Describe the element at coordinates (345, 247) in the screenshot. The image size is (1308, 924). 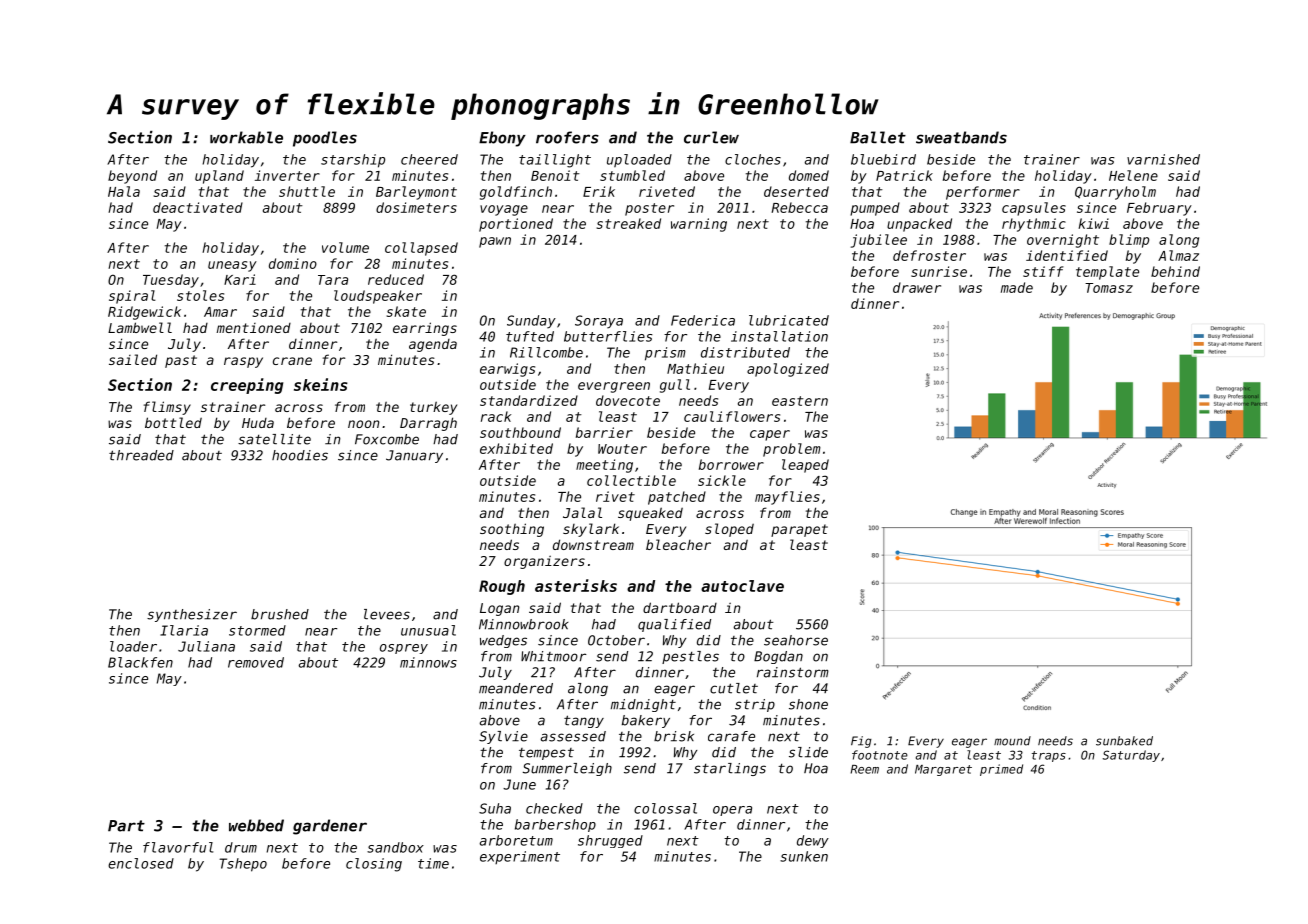
I see `volume` at that location.
